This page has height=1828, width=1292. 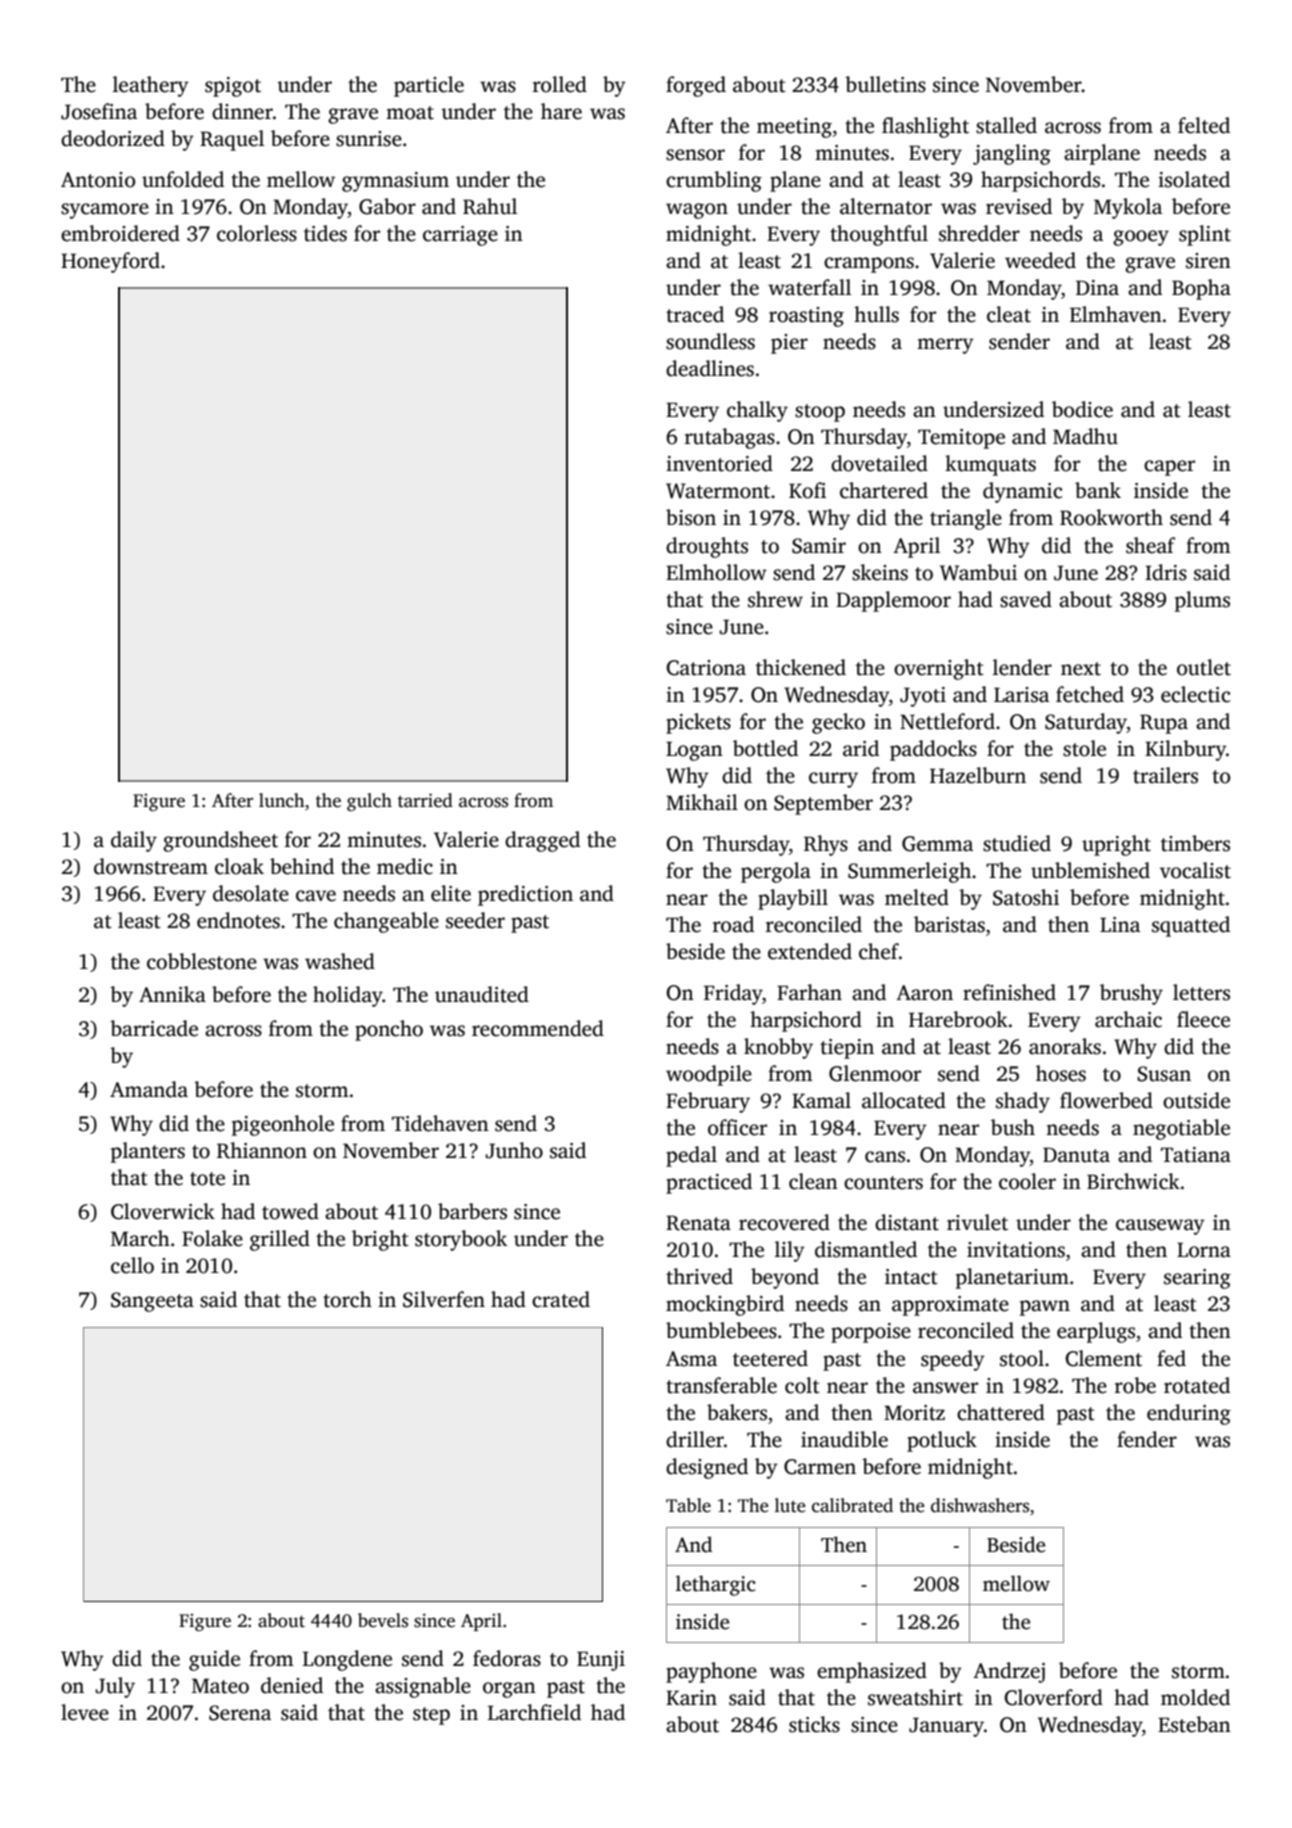 I want to click on guide, so click(x=214, y=1660).
